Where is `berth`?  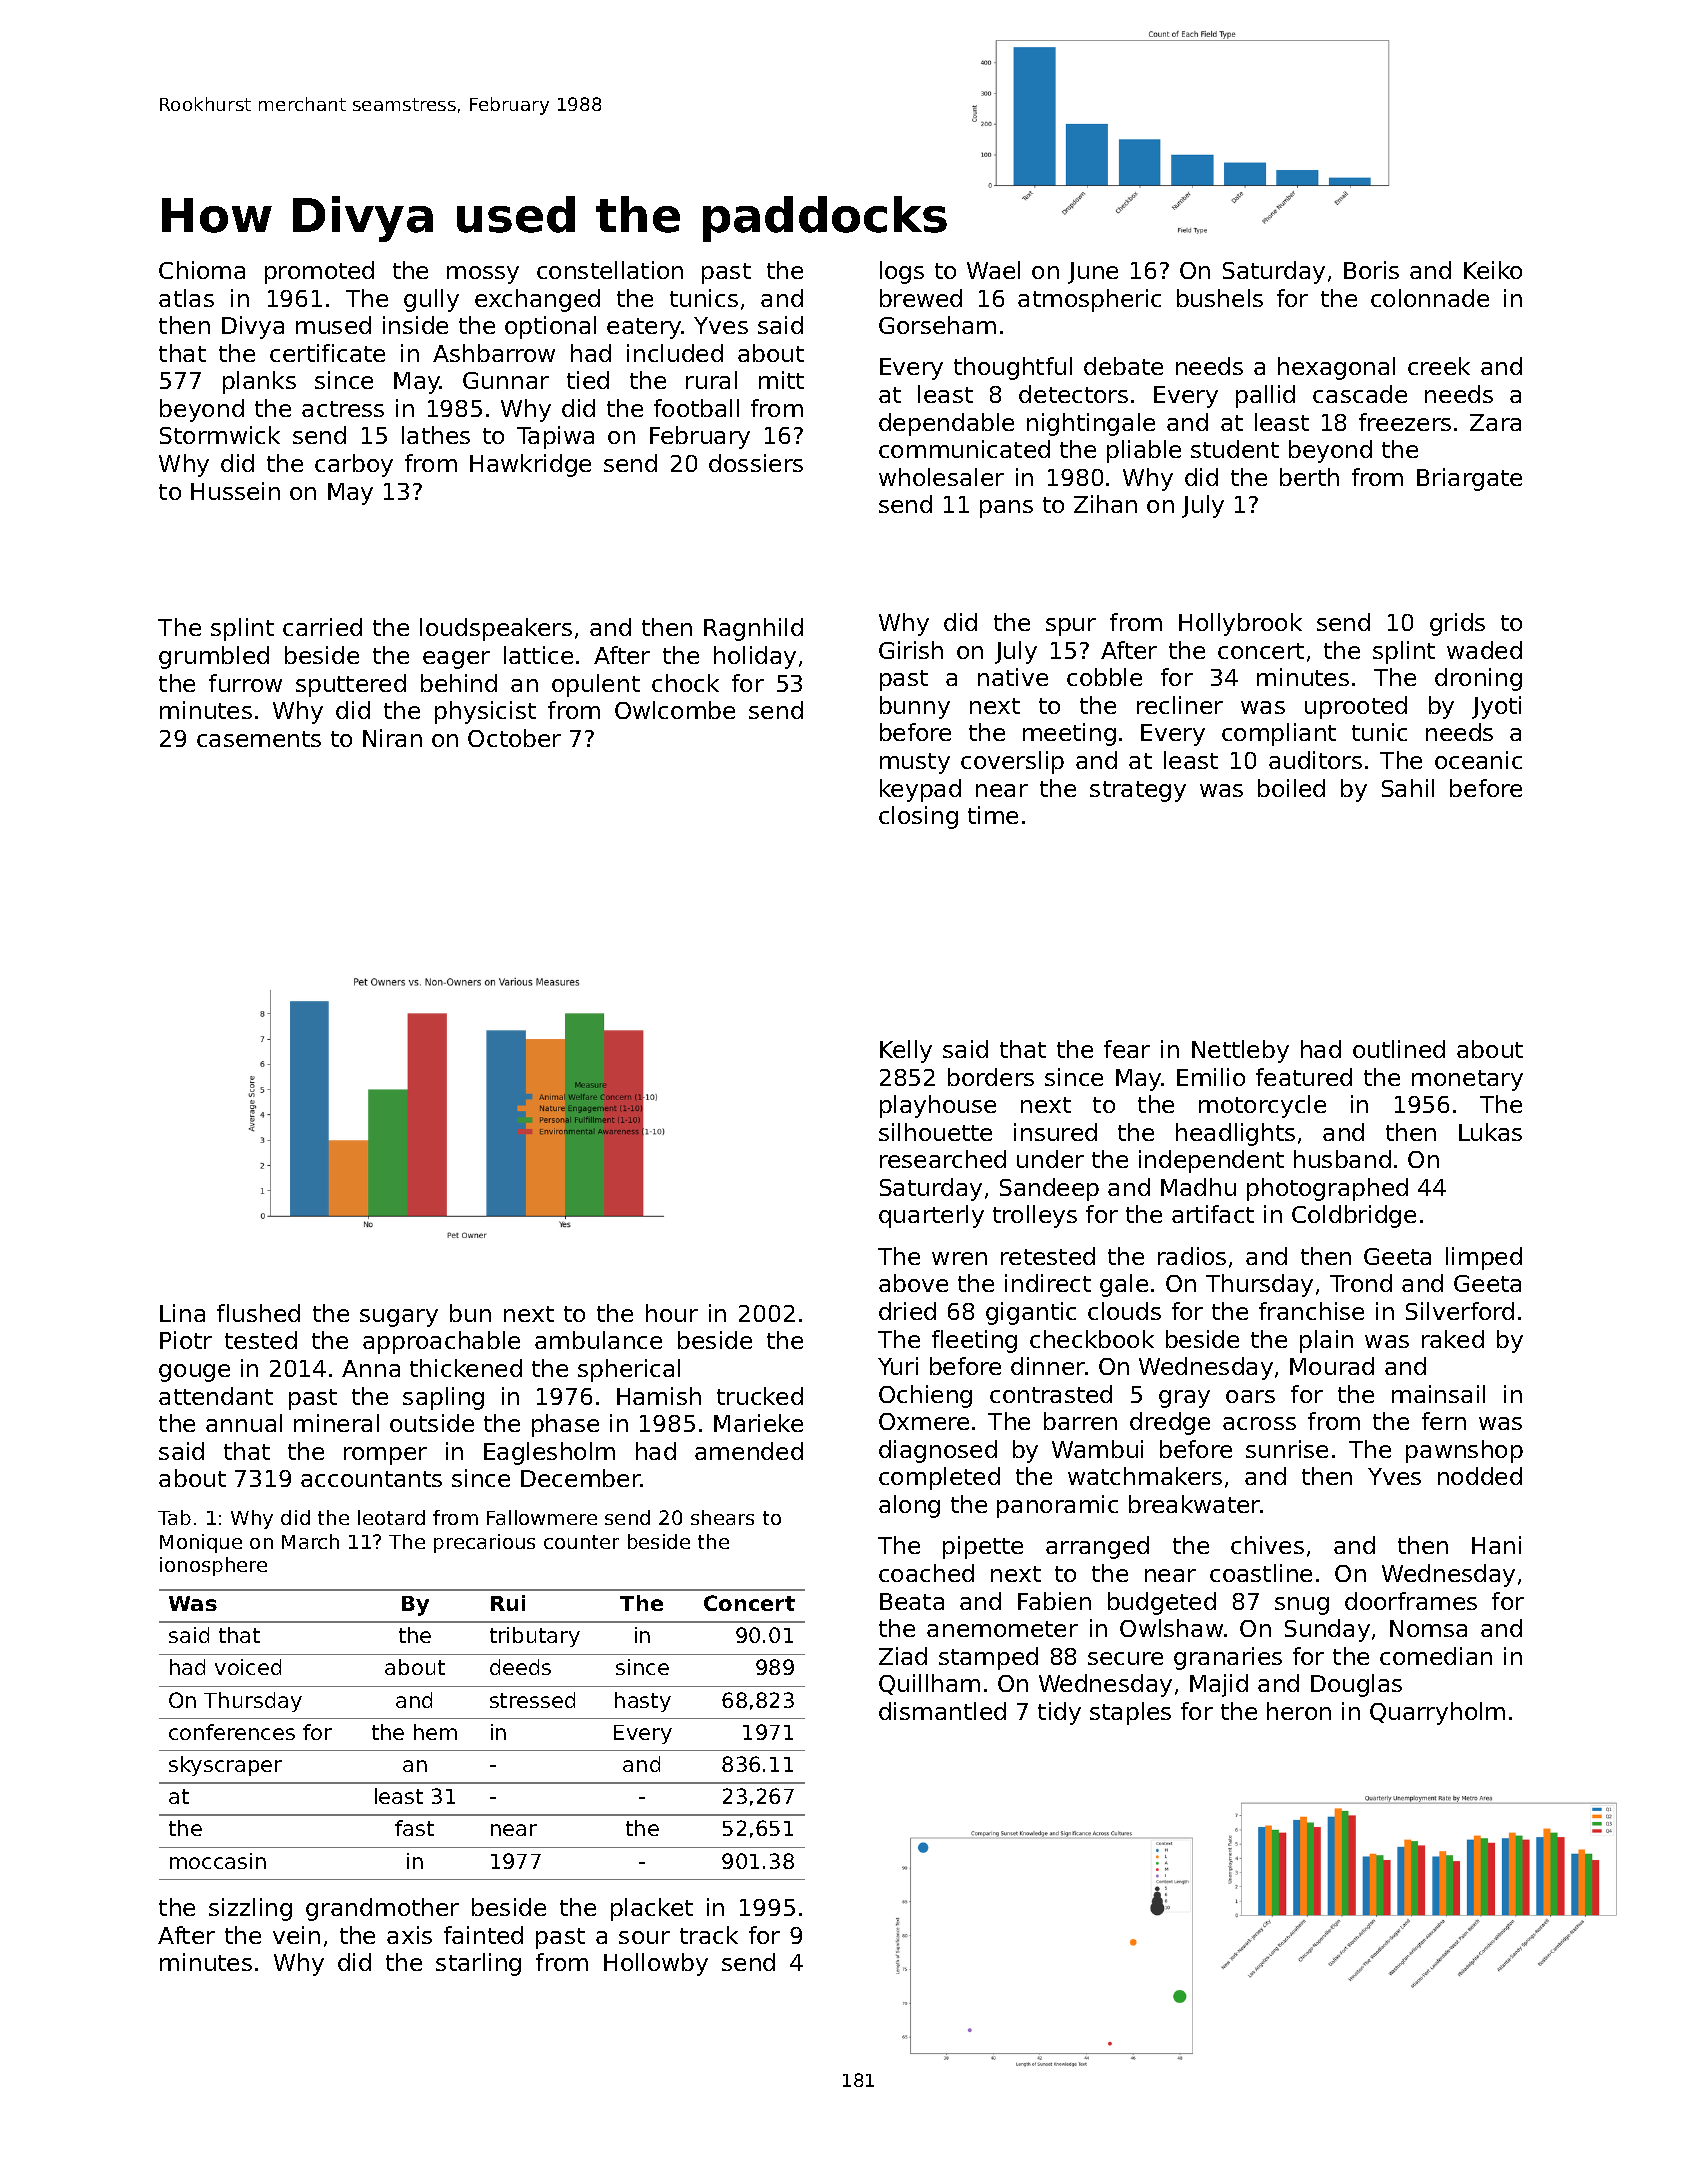 berth is located at coordinates (1309, 477).
